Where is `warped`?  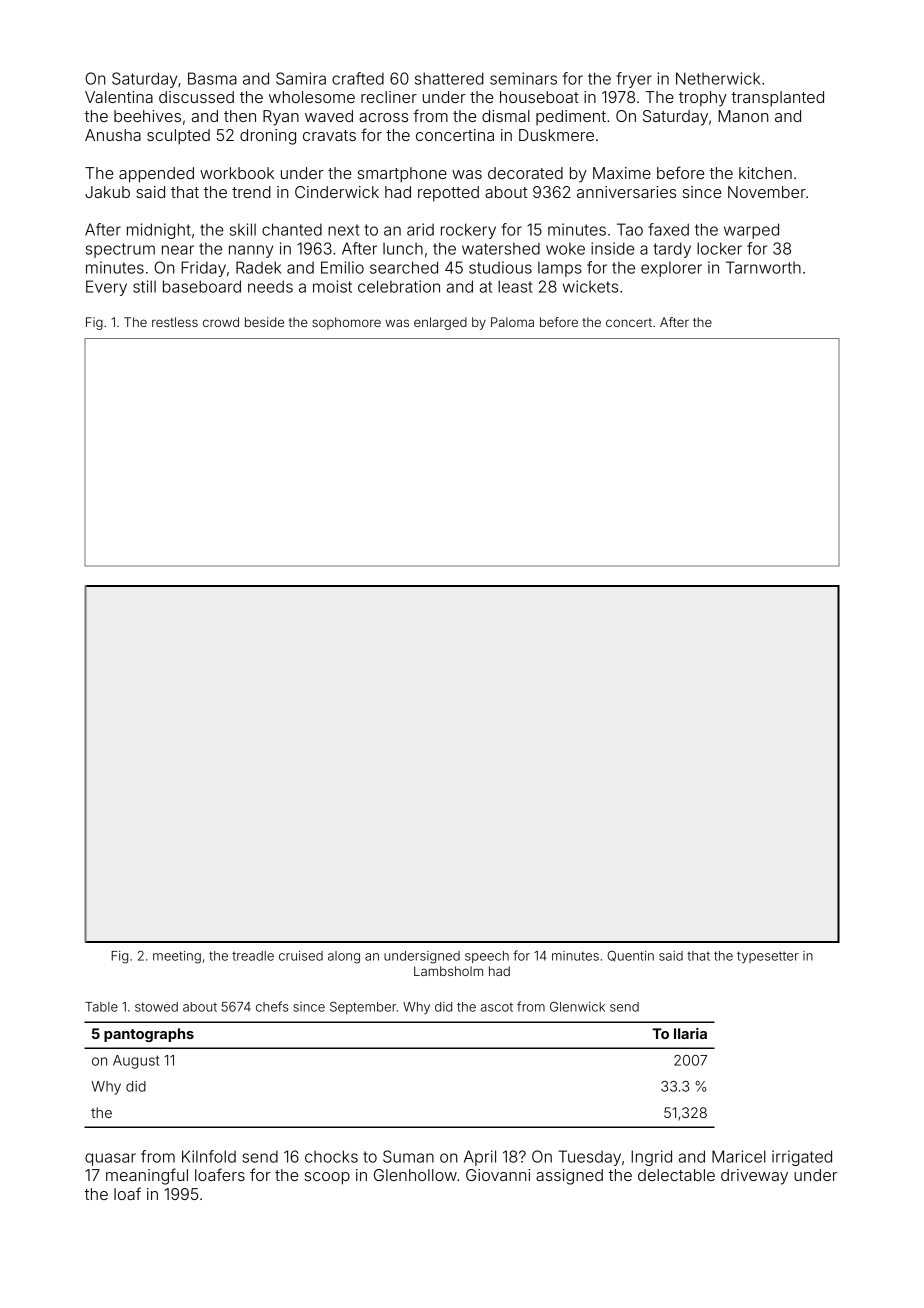
warped is located at coordinates (751, 231).
